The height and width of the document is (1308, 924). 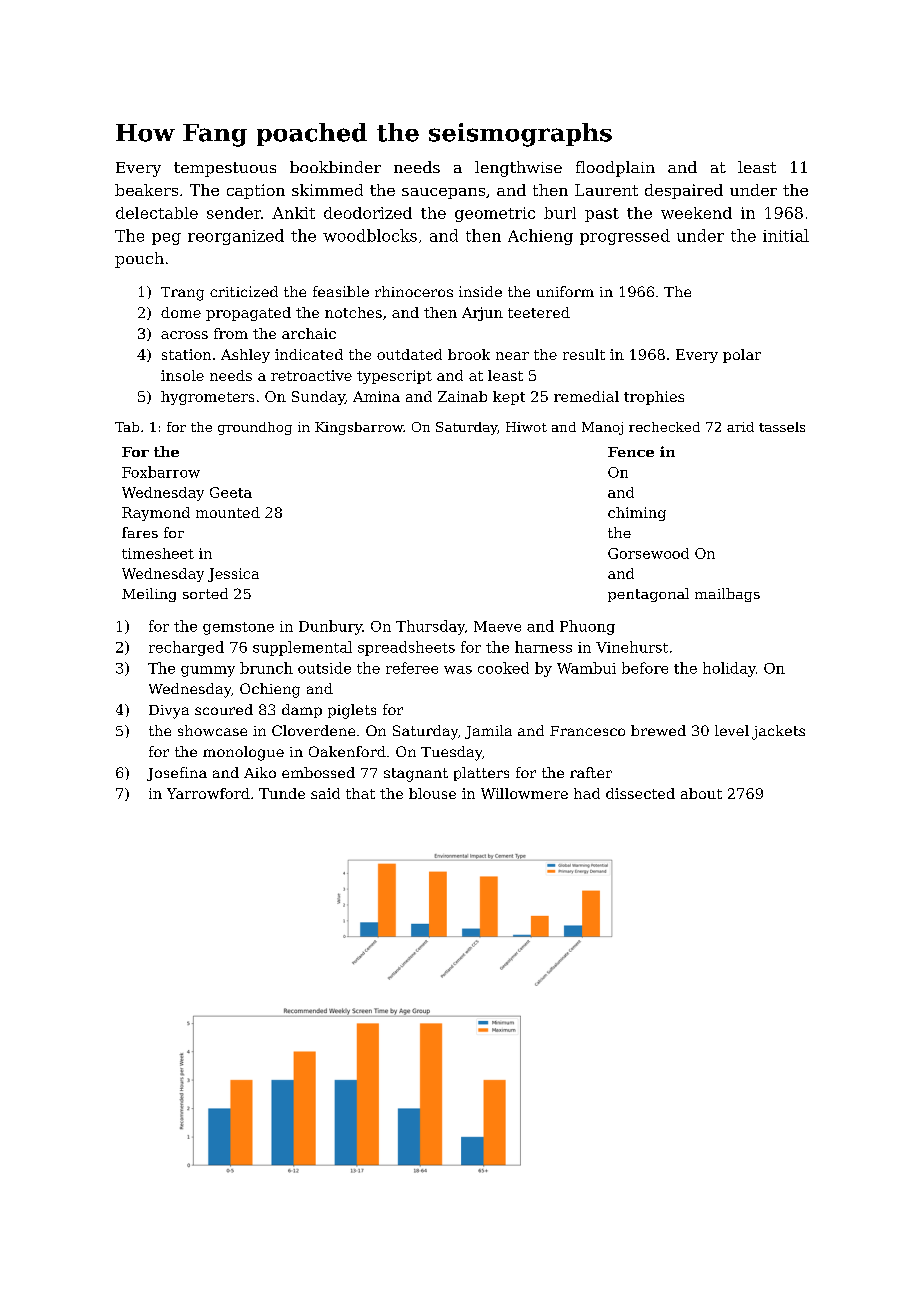 What do you see at coordinates (282, 793) in the document?
I see `Tunde` at bounding box center [282, 793].
